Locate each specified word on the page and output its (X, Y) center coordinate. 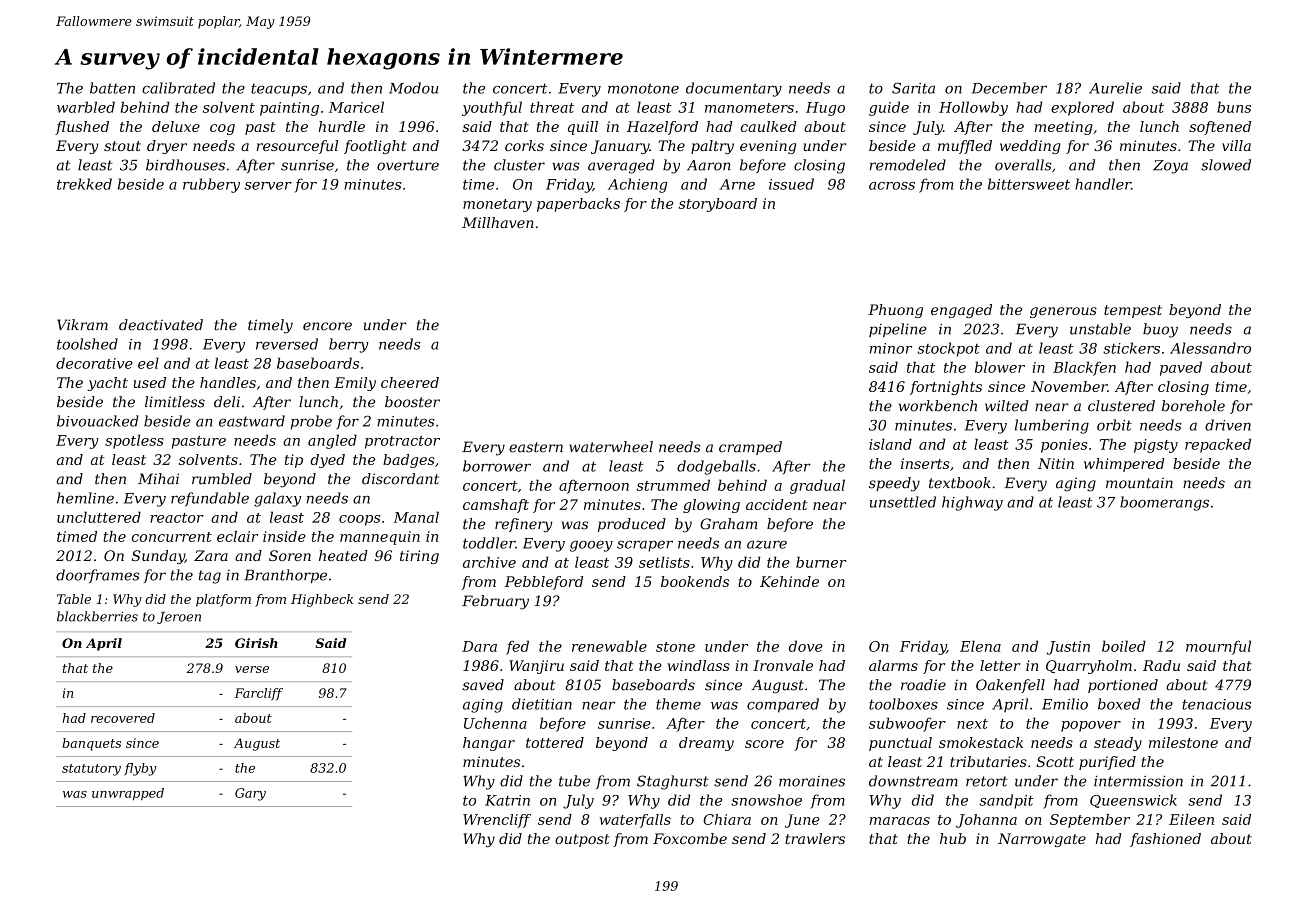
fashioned (1165, 840)
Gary (250, 794)
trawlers (815, 838)
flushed (82, 128)
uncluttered (99, 517)
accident (777, 504)
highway (972, 503)
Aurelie (1115, 88)
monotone (643, 88)
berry (349, 345)
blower (1000, 367)
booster (412, 402)
